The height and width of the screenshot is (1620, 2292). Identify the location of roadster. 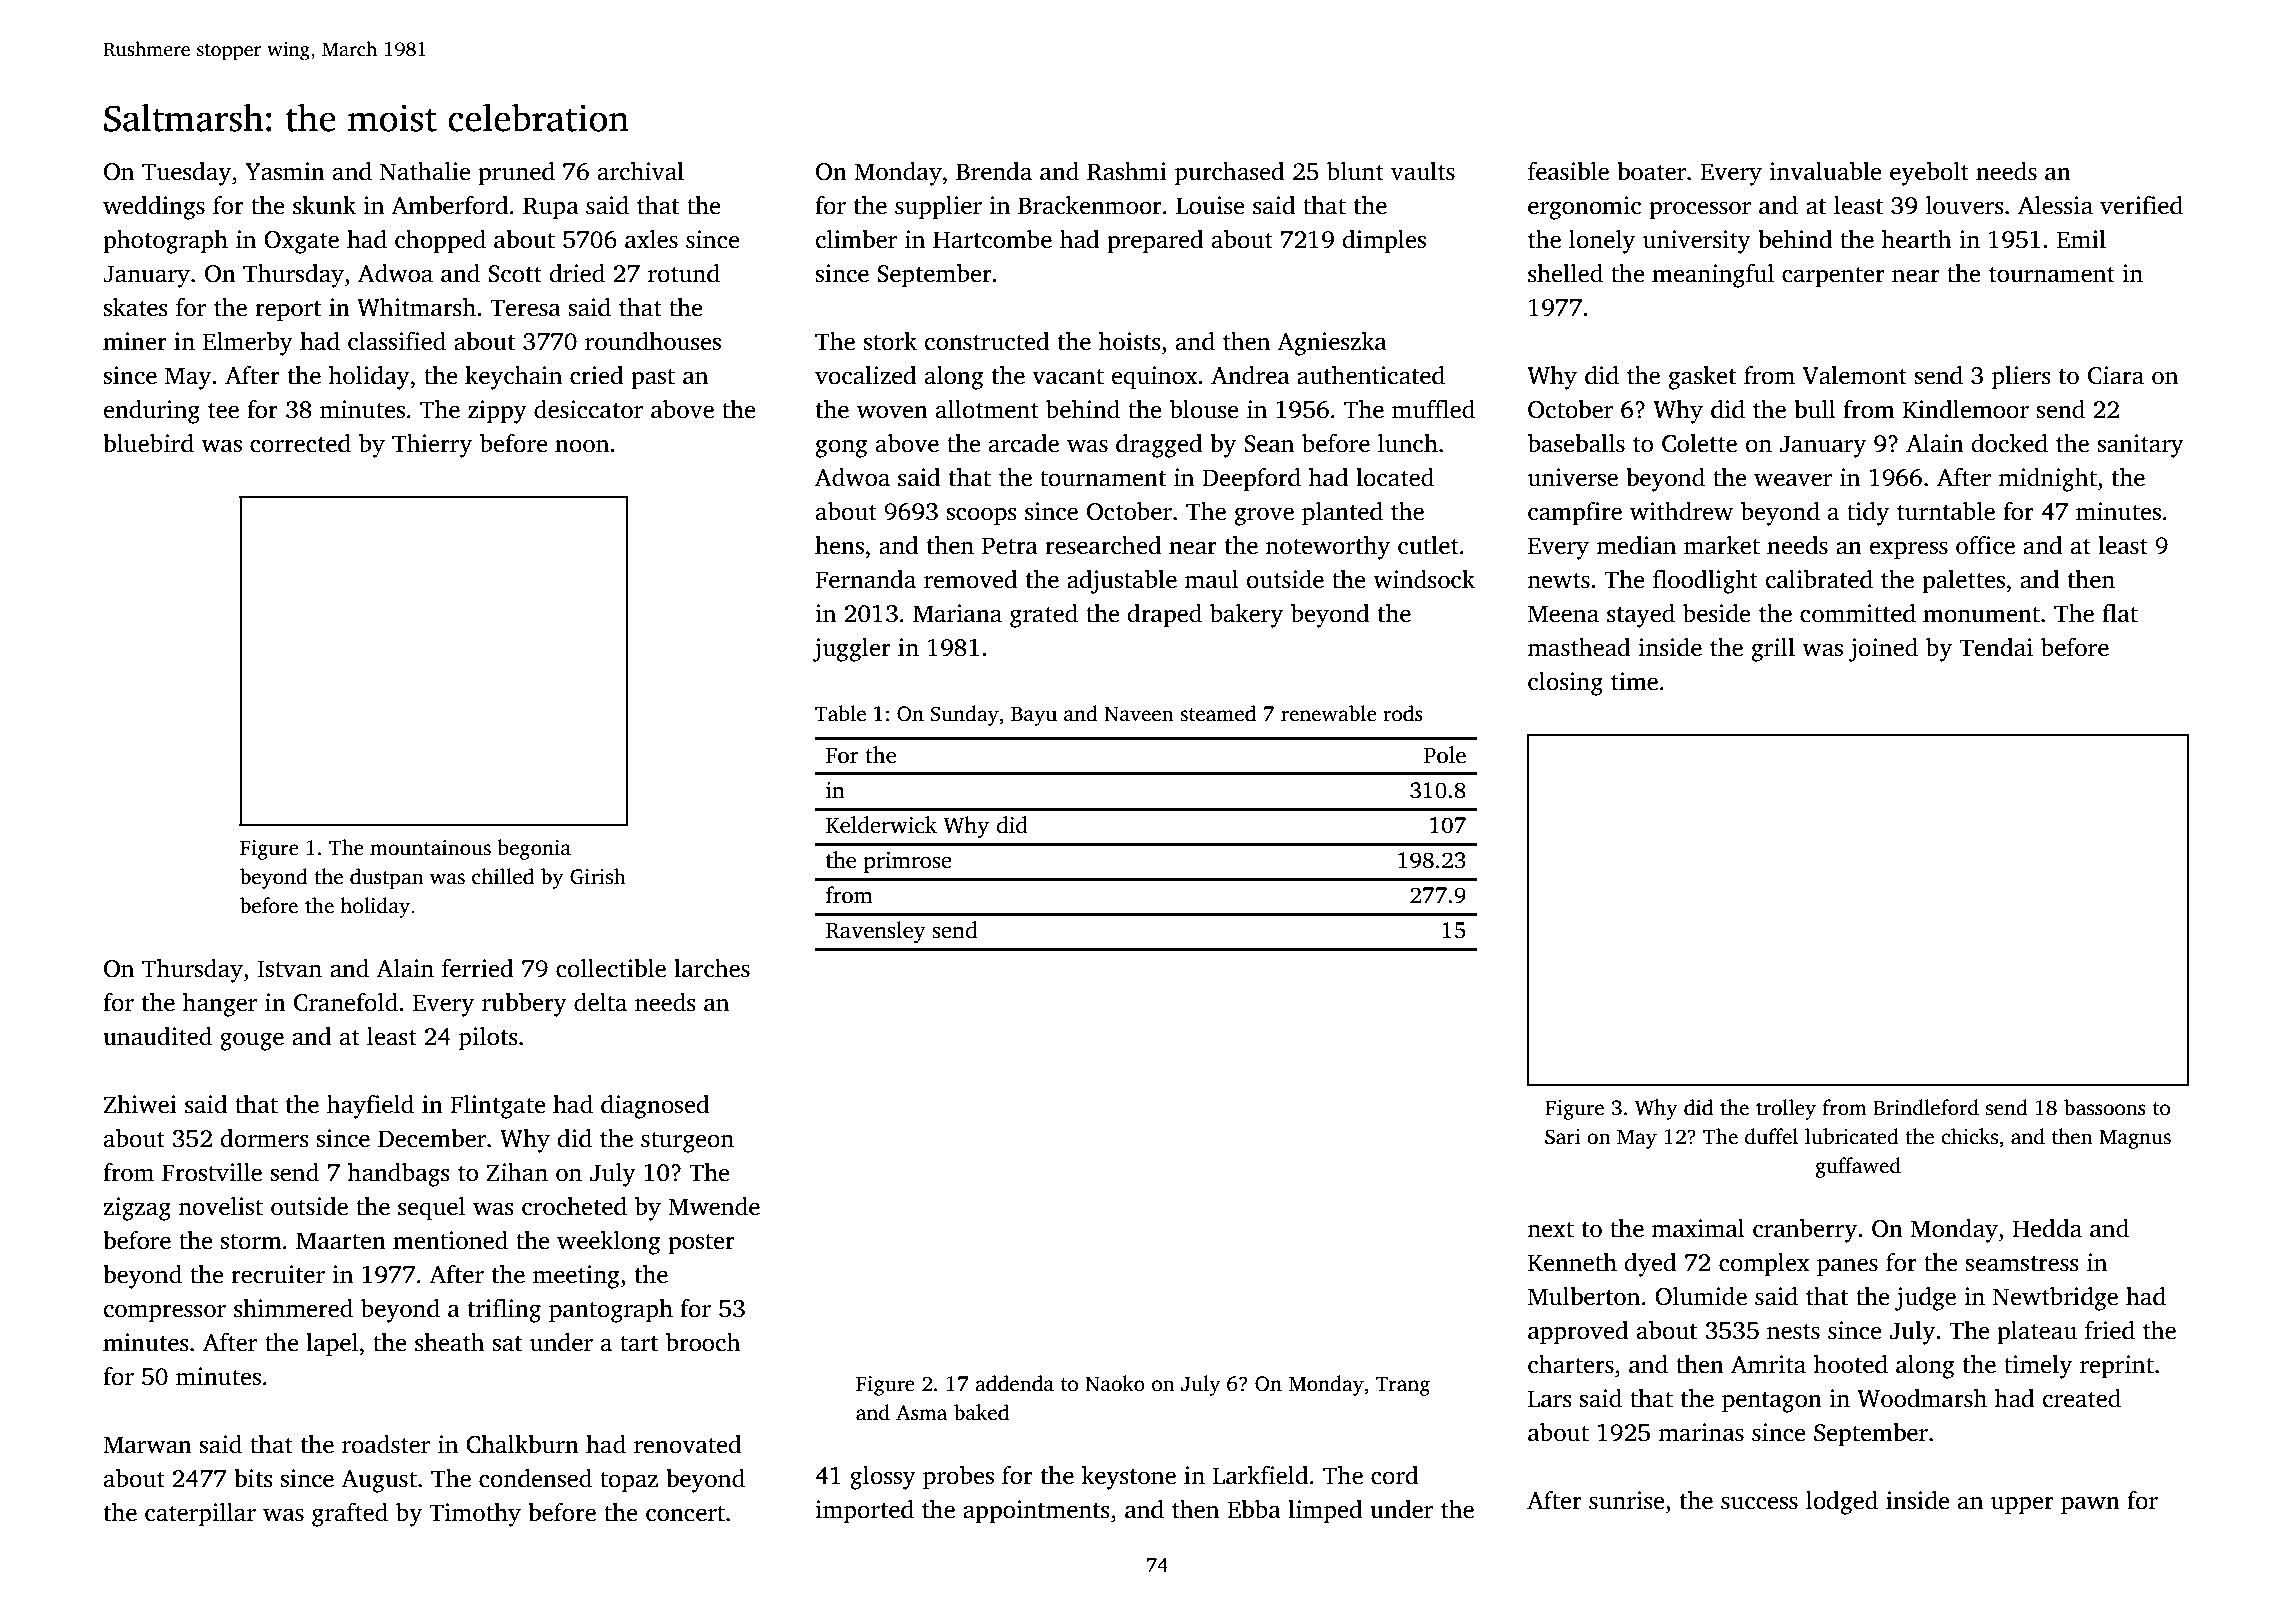
(386, 1444).
